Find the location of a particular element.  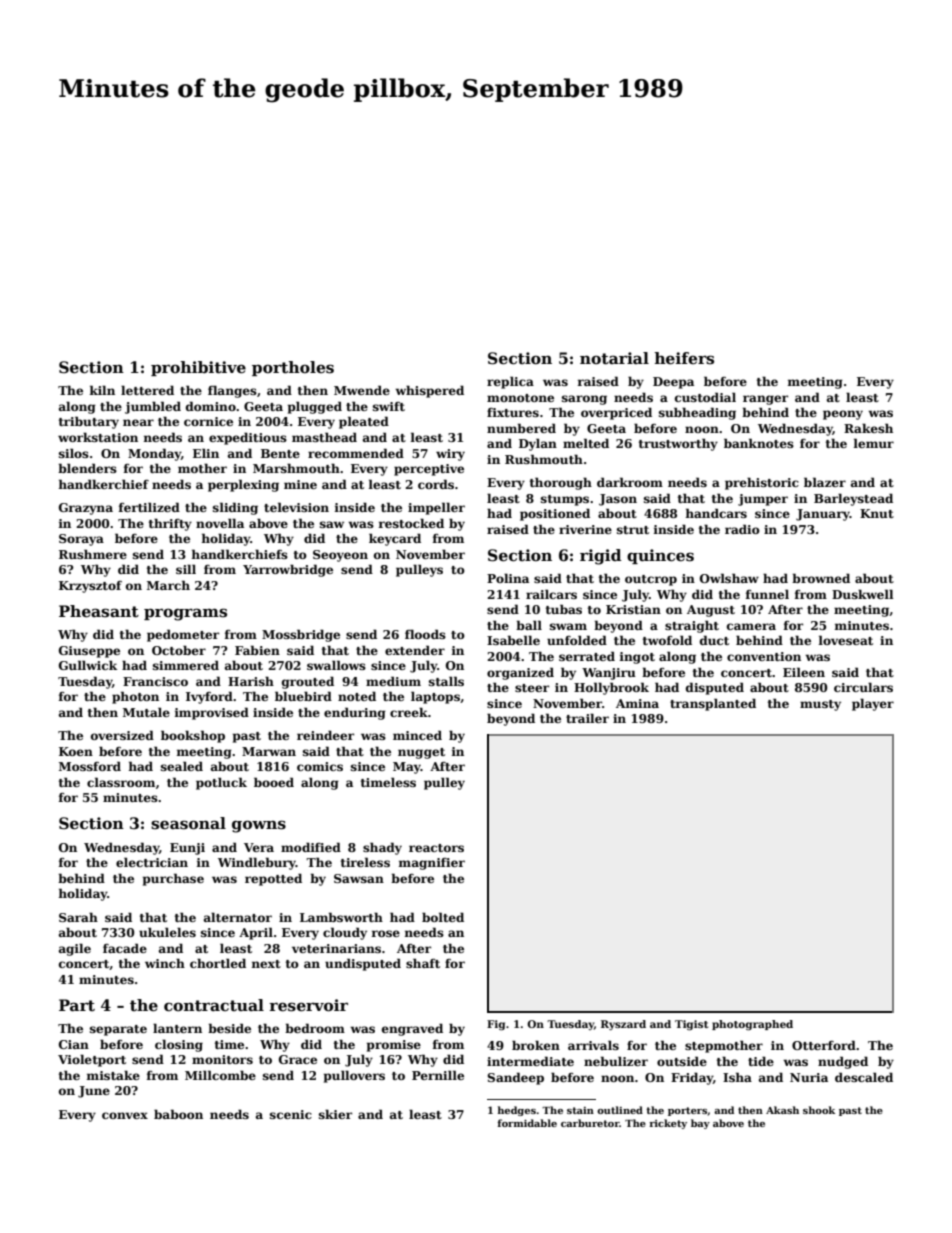

baboon is located at coordinates (178, 1114).
